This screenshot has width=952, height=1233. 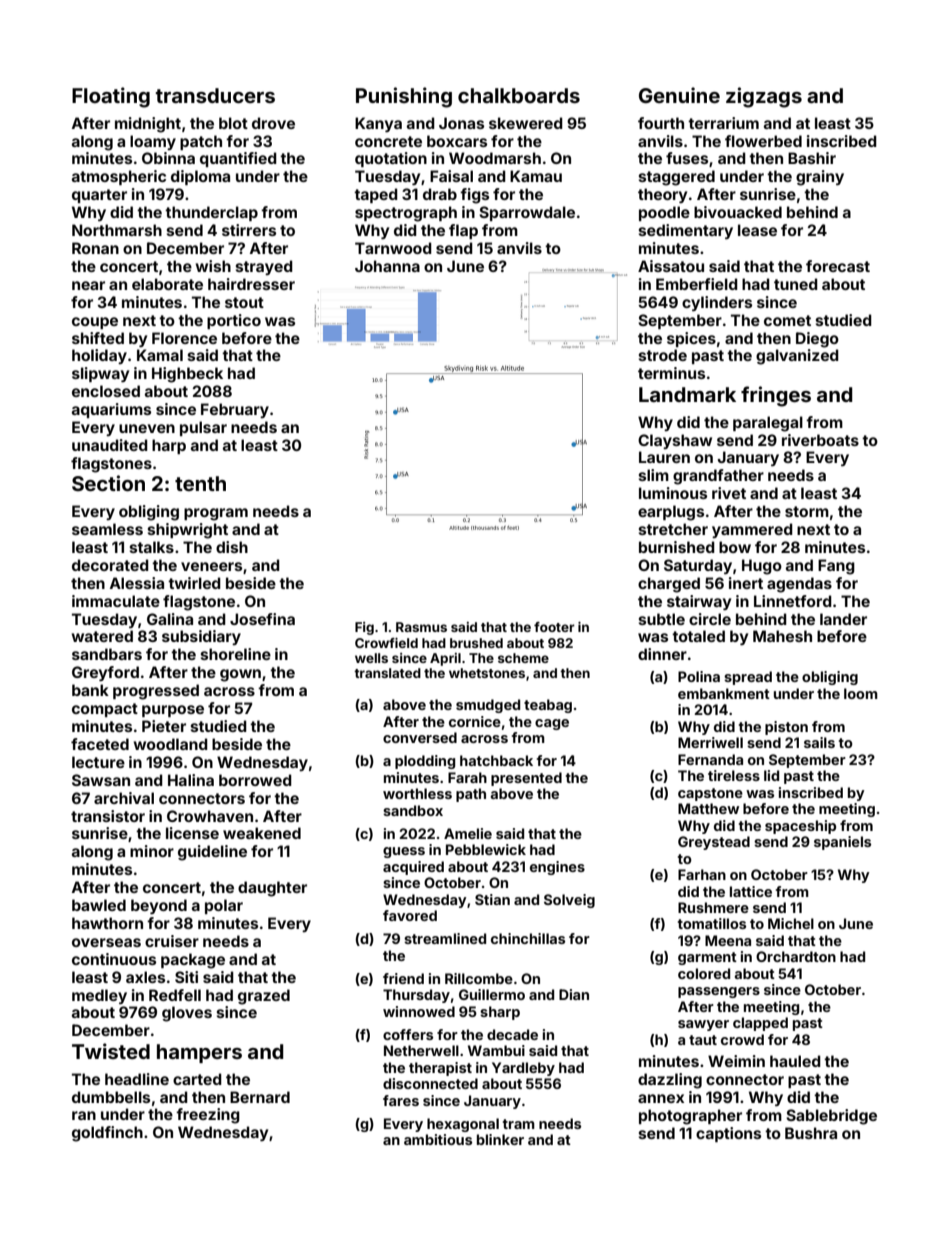 I want to click on Kamal, so click(x=160, y=355).
